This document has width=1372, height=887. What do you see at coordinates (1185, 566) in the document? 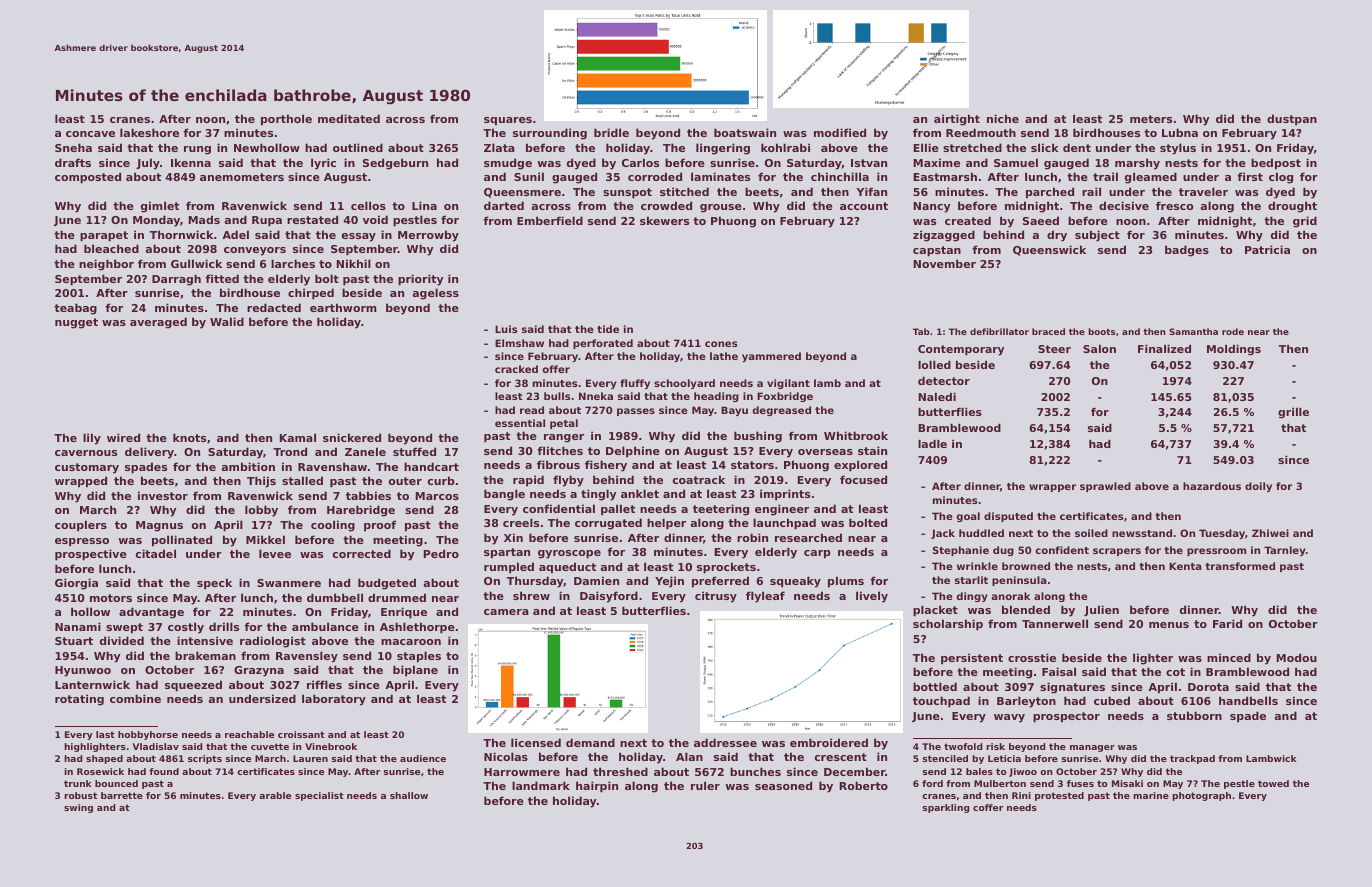
I see `Kenta` at bounding box center [1185, 566].
